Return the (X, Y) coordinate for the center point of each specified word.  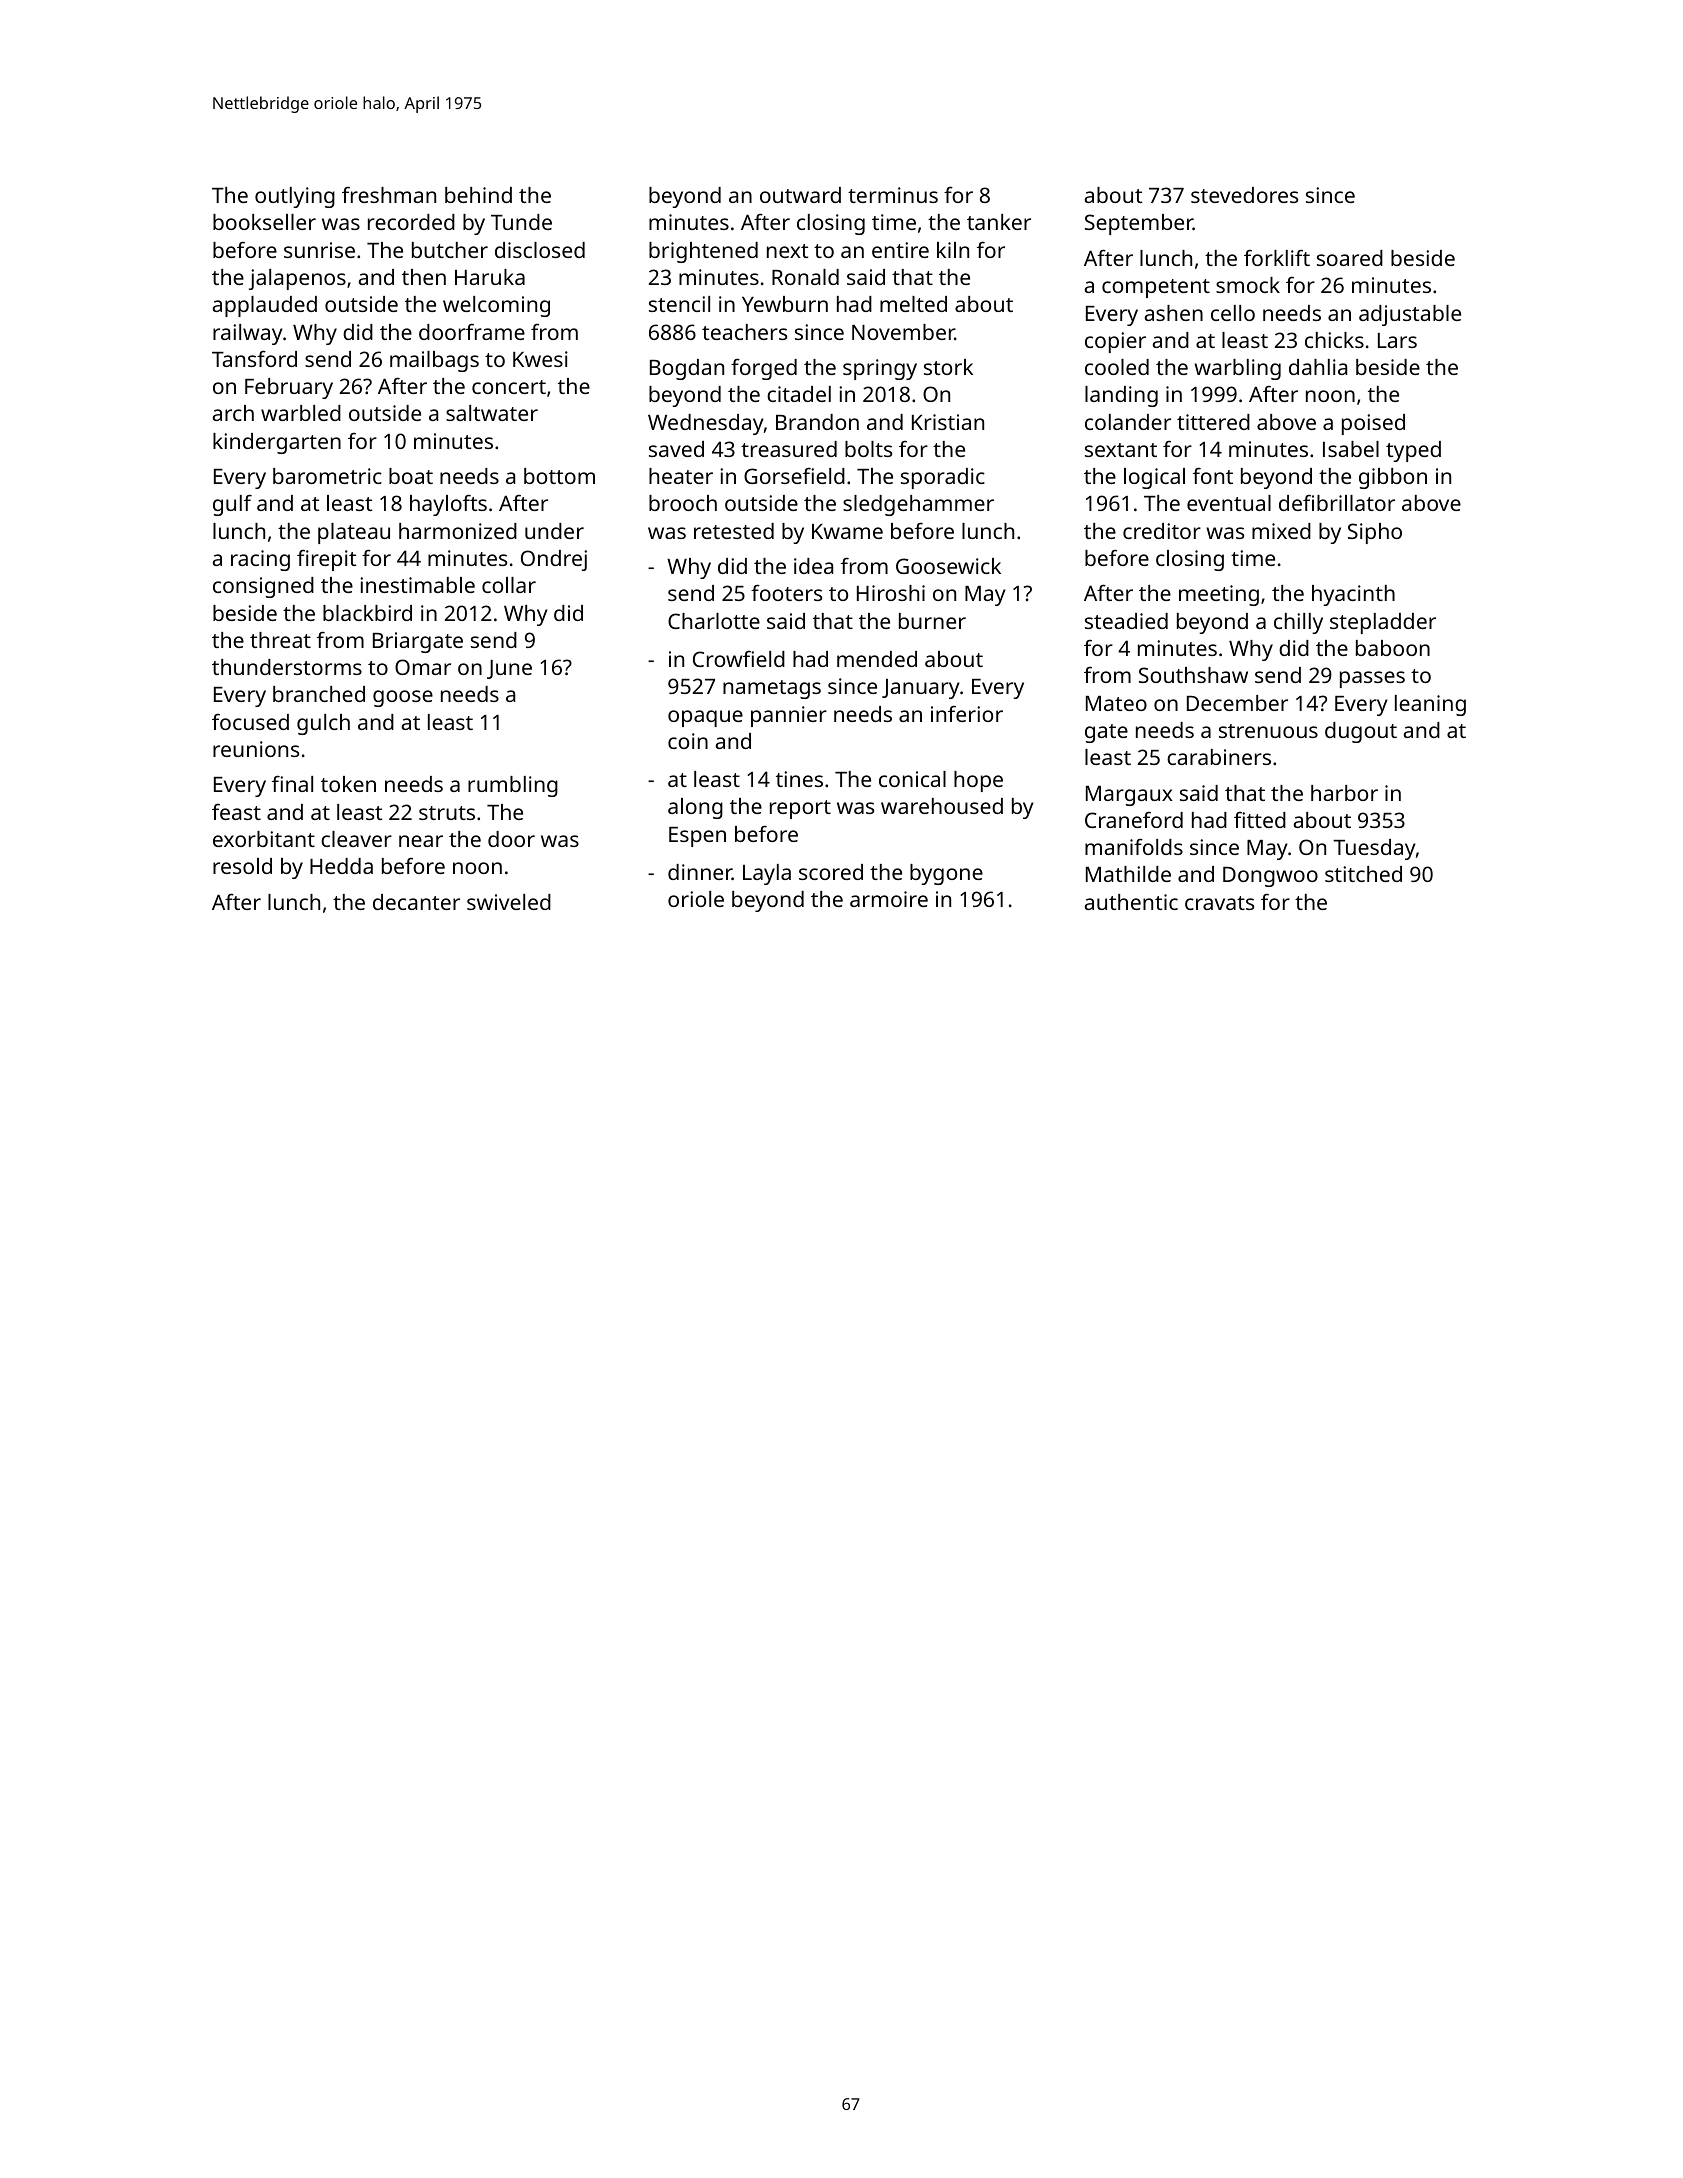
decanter (416, 902)
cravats (1219, 903)
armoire (889, 899)
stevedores (1244, 195)
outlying (295, 197)
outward (800, 195)
